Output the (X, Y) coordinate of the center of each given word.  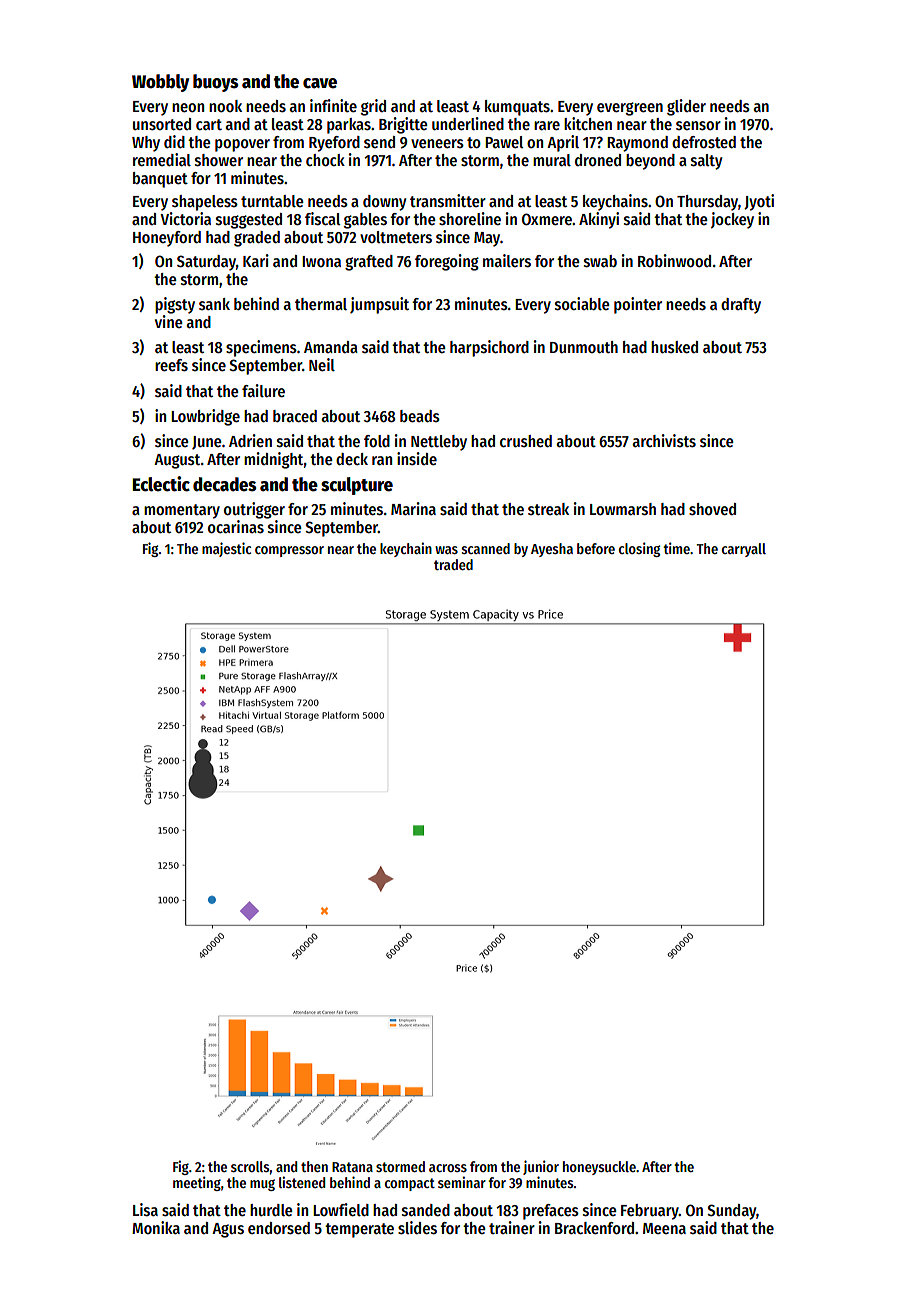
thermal (321, 304)
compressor (289, 551)
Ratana (352, 1167)
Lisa (145, 1210)
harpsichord (489, 348)
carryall (744, 550)
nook (225, 106)
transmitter (448, 201)
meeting (197, 1183)
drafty (741, 306)
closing (639, 549)
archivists (664, 441)
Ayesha (552, 550)
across (448, 1168)
